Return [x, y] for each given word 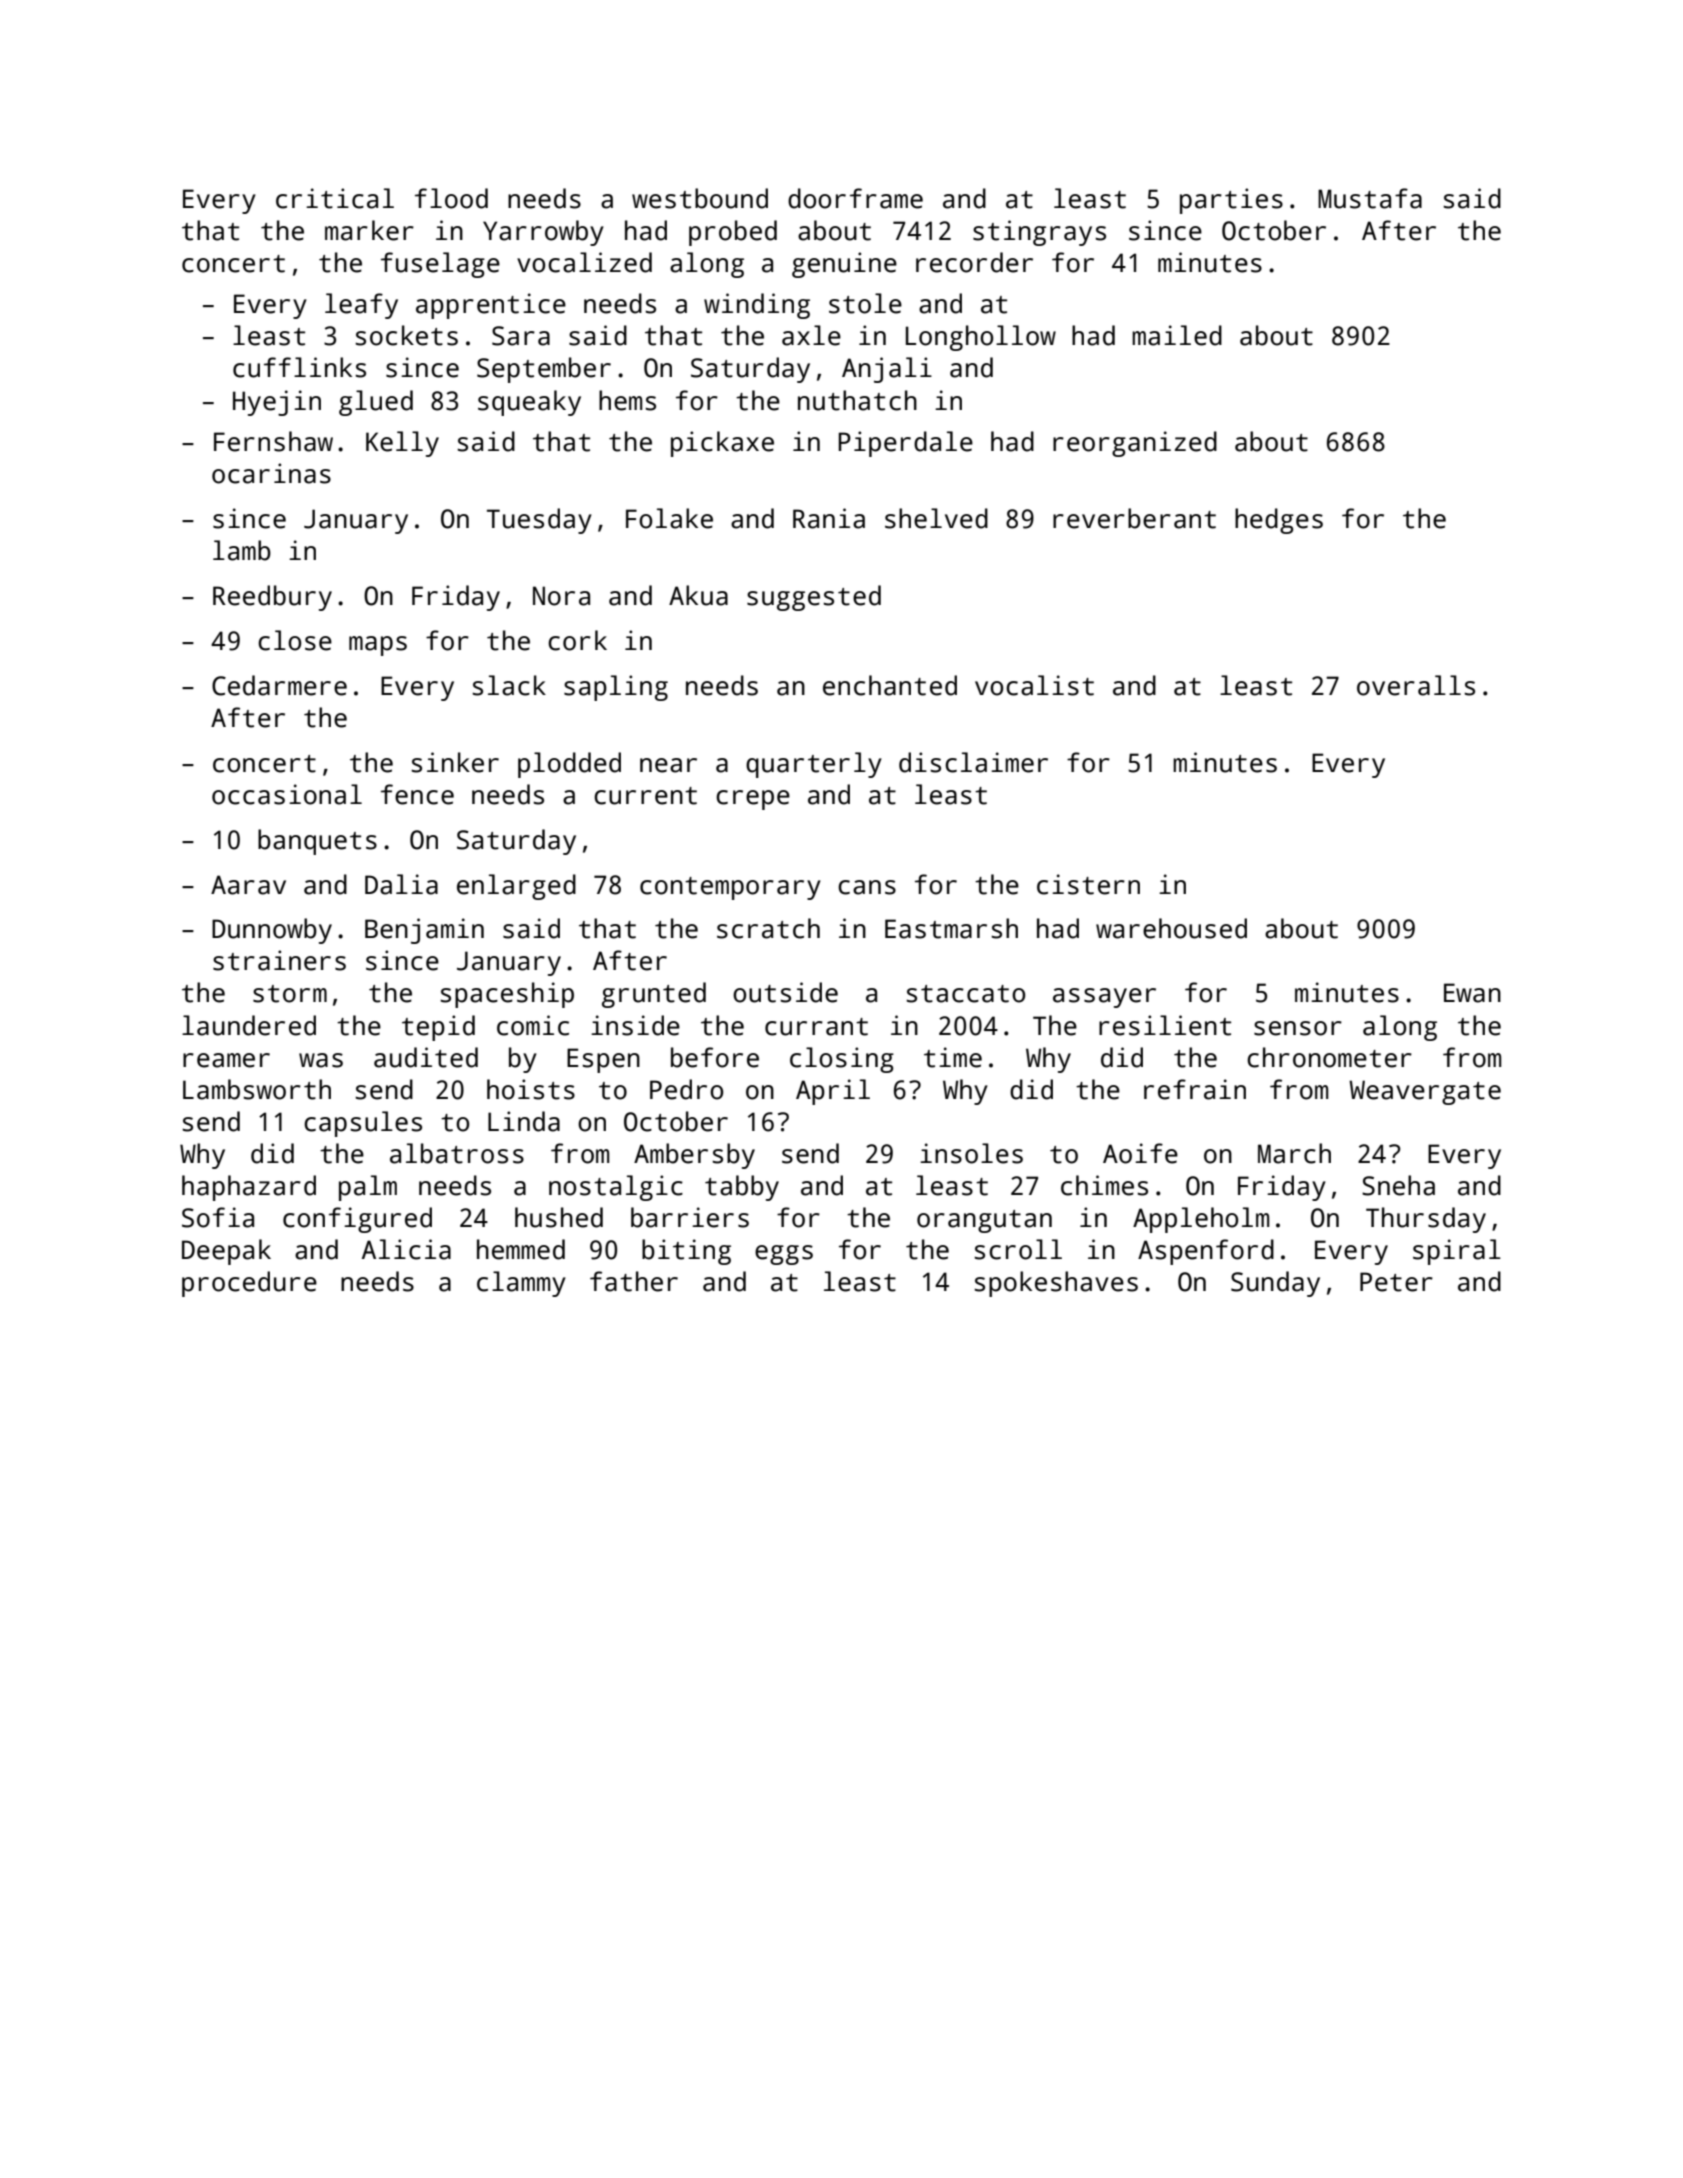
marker [369, 230]
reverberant [1134, 518]
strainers [279, 960]
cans [867, 887]
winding [757, 306]
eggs [784, 1255]
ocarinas [271, 473]
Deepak [226, 1252]
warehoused [1171, 928]
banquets [317, 842]
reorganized [1135, 444]
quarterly [814, 765]
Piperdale [906, 444]
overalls [1416, 685]
